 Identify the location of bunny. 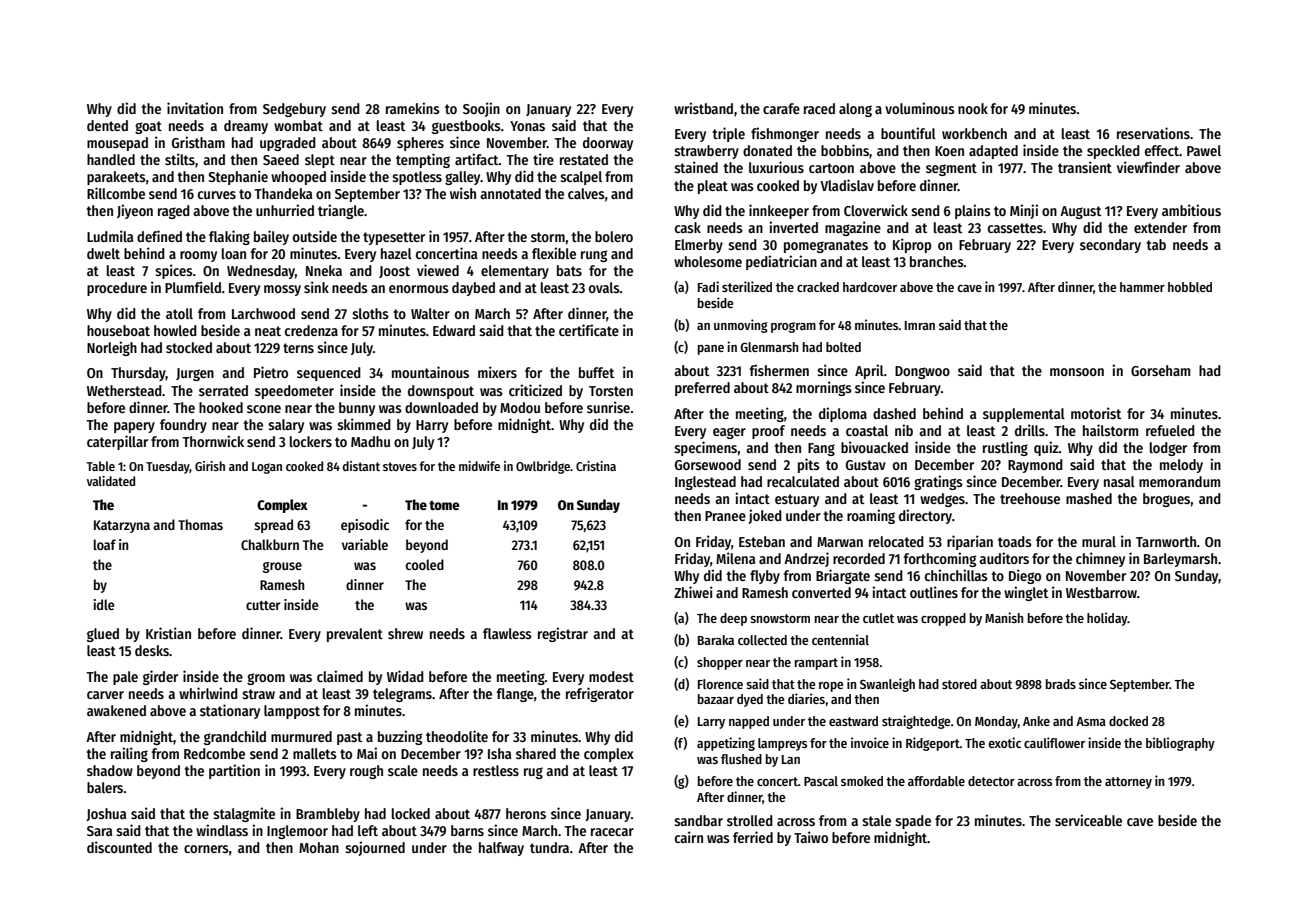
(357, 409).
